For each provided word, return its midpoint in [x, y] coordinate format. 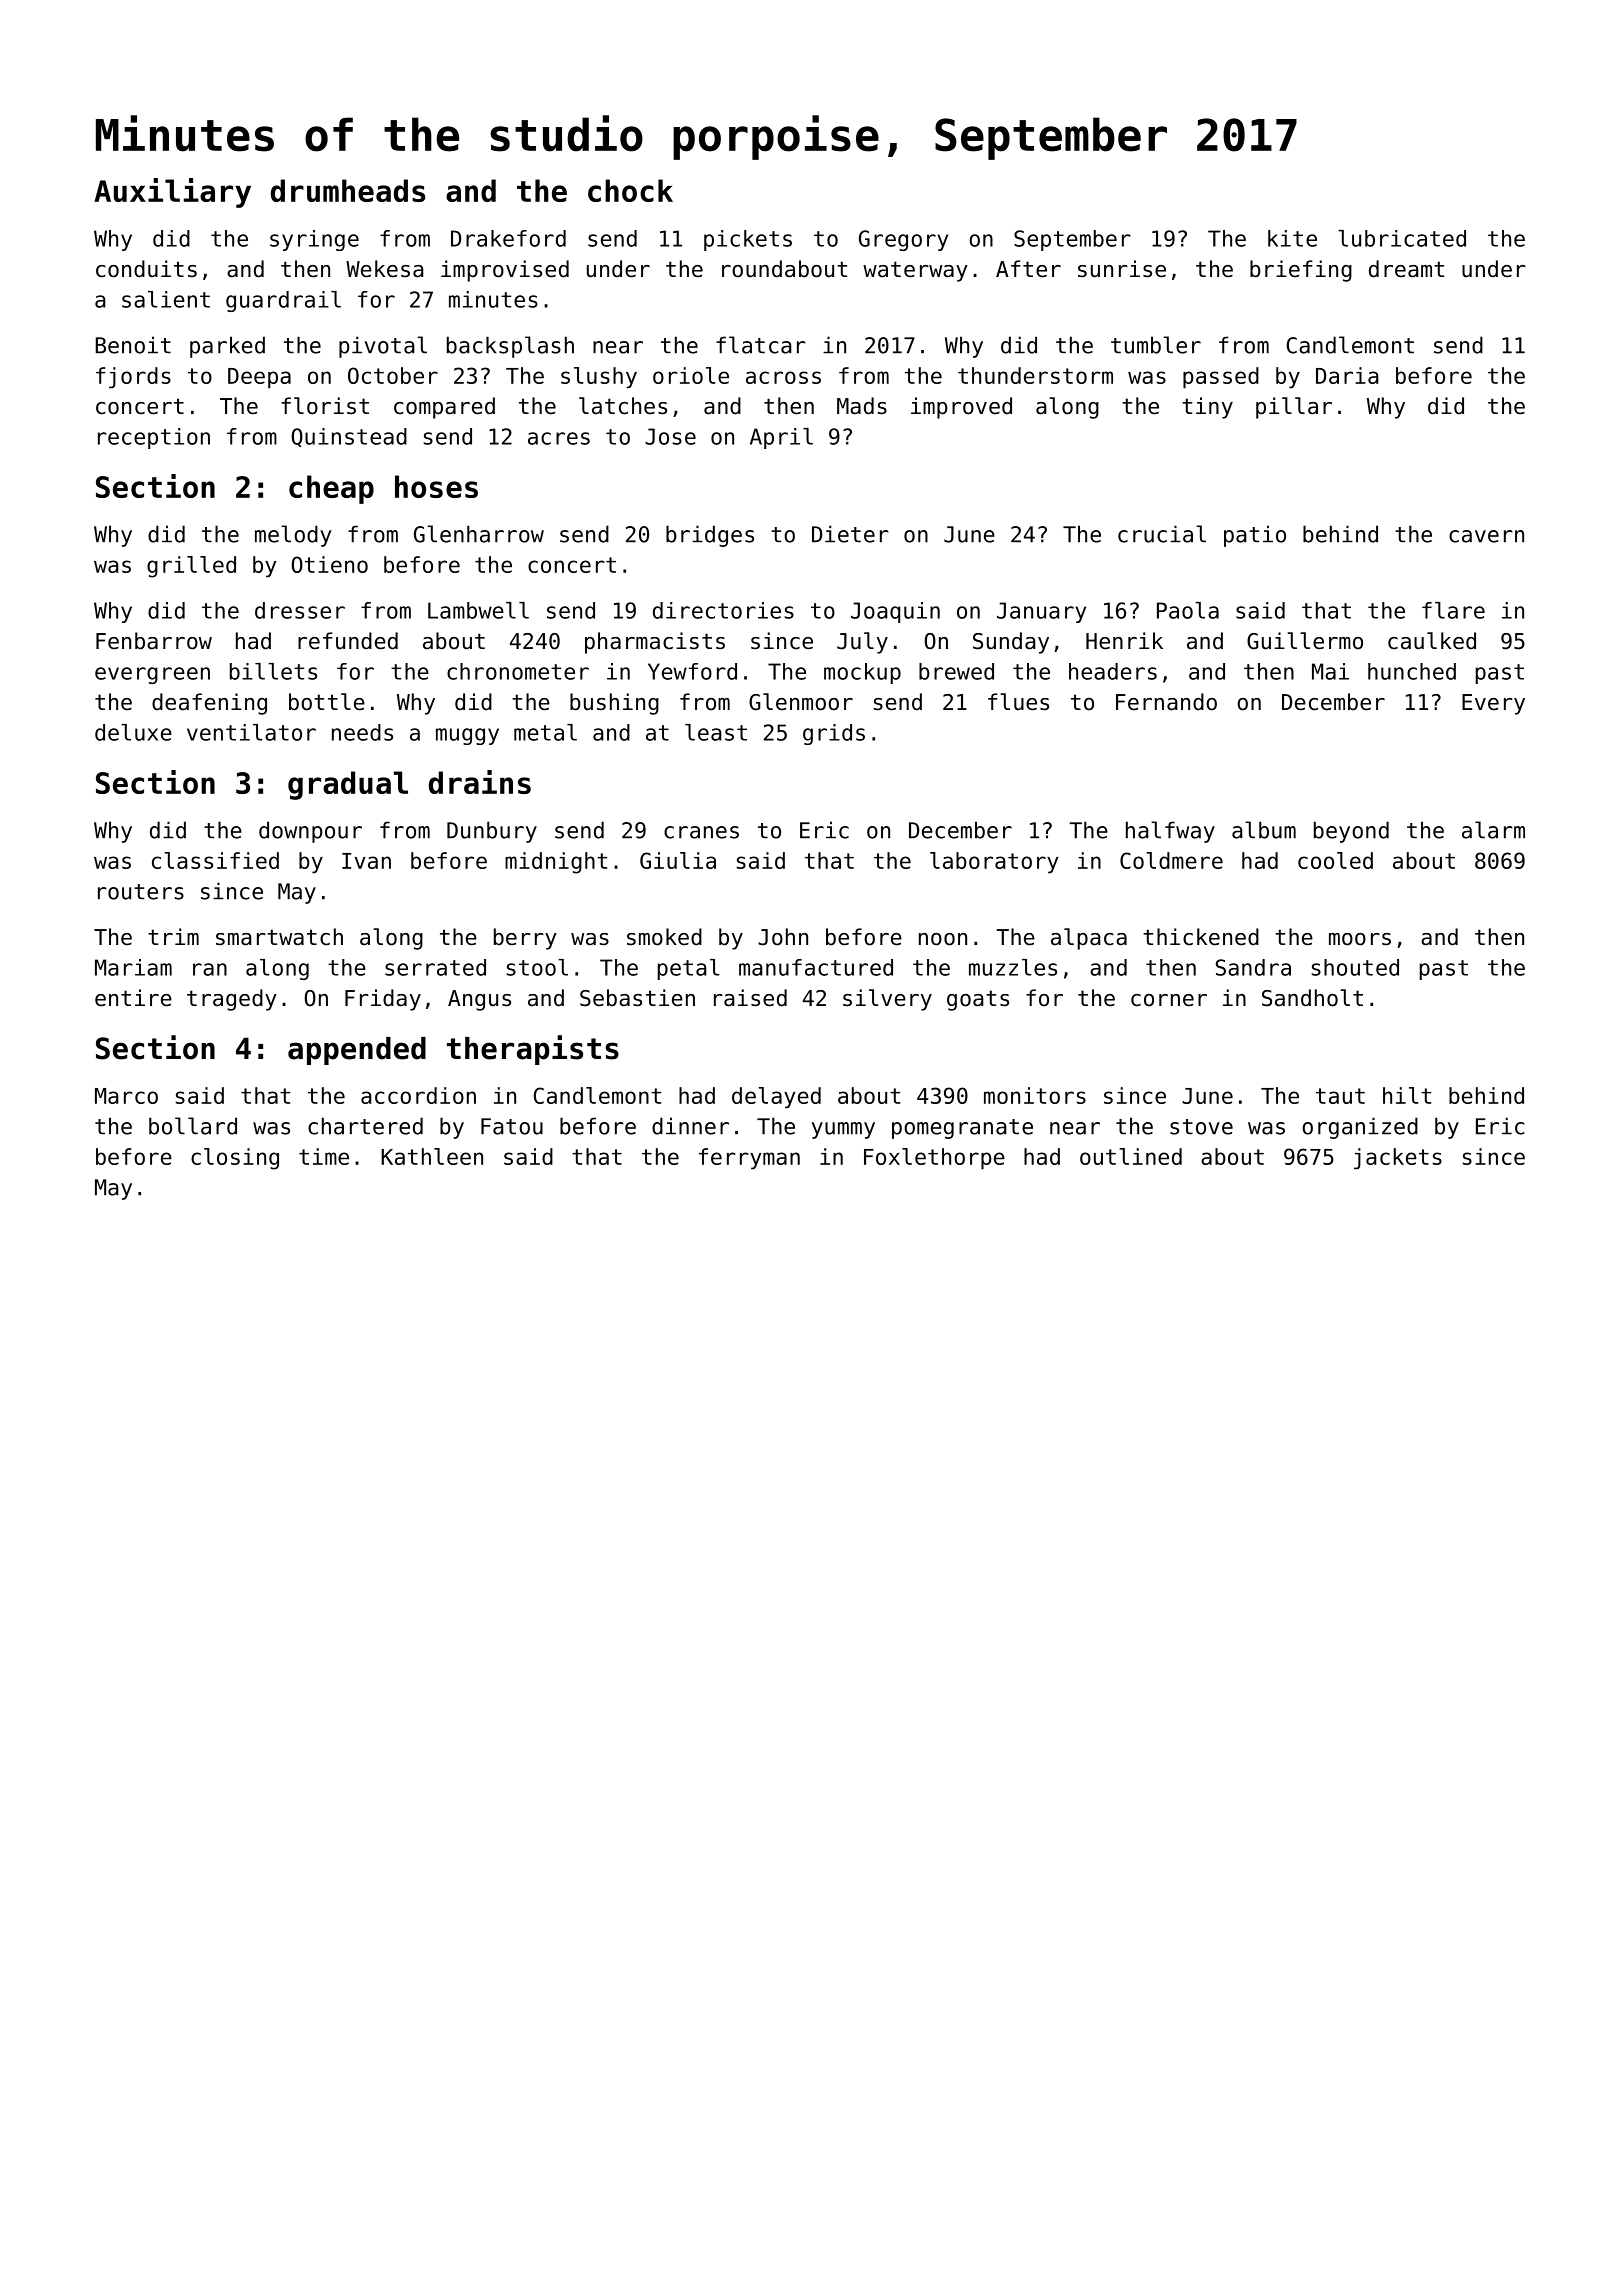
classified [215, 860]
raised [750, 998]
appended [357, 1051]
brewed [956, 671]
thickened [1201, 937]
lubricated [1402, 238]
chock [630, 190]
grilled [191, 567]
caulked [1432, 641]
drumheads [348, 190]
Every [1493, 704]
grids [834, 734]
